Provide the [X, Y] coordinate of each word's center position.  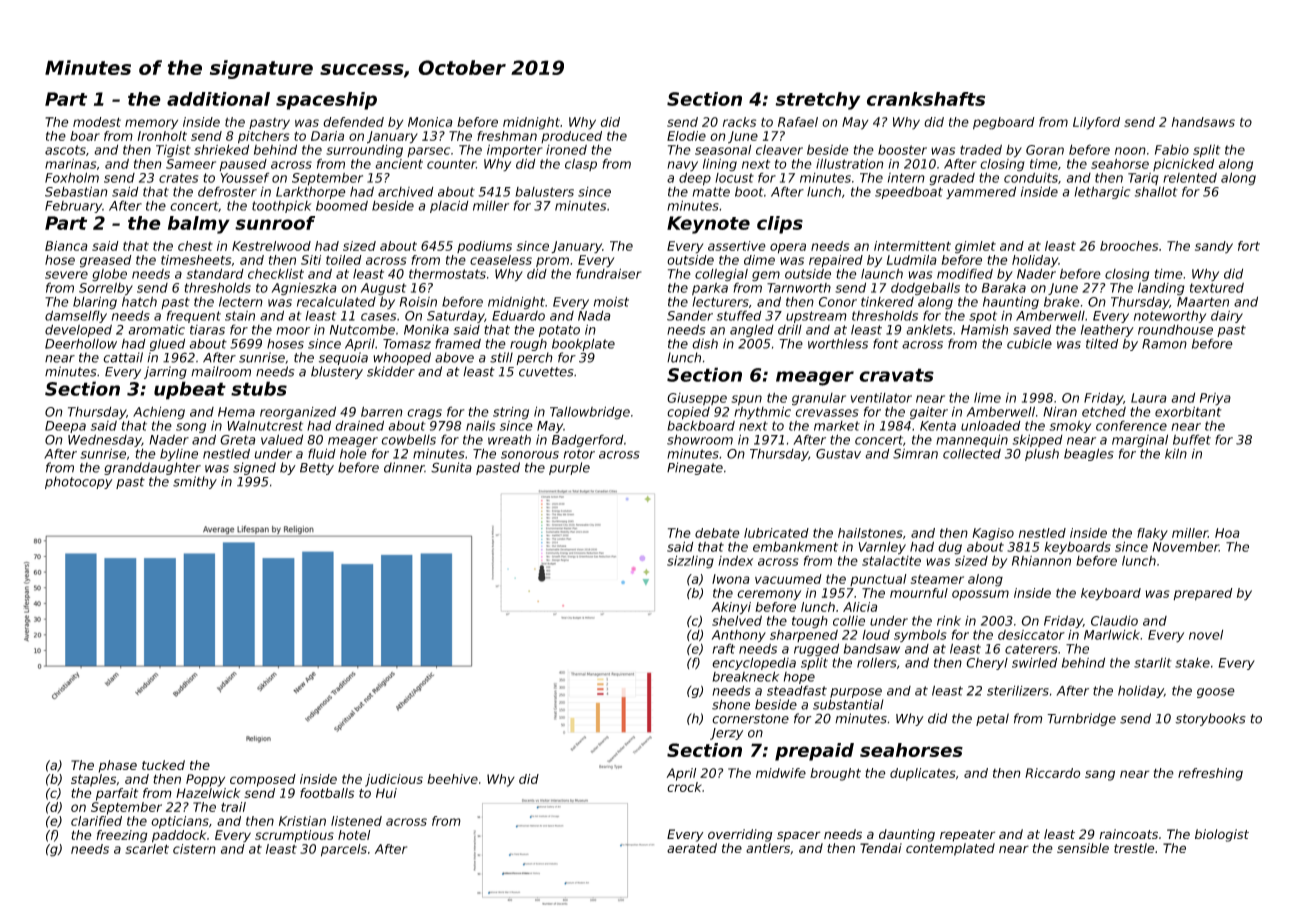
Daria [327, 136]
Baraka [1004, 288]
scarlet [147, 849]
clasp [581, 164]
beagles [1089, 454]
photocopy [79, 482]
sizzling [690, 562]
